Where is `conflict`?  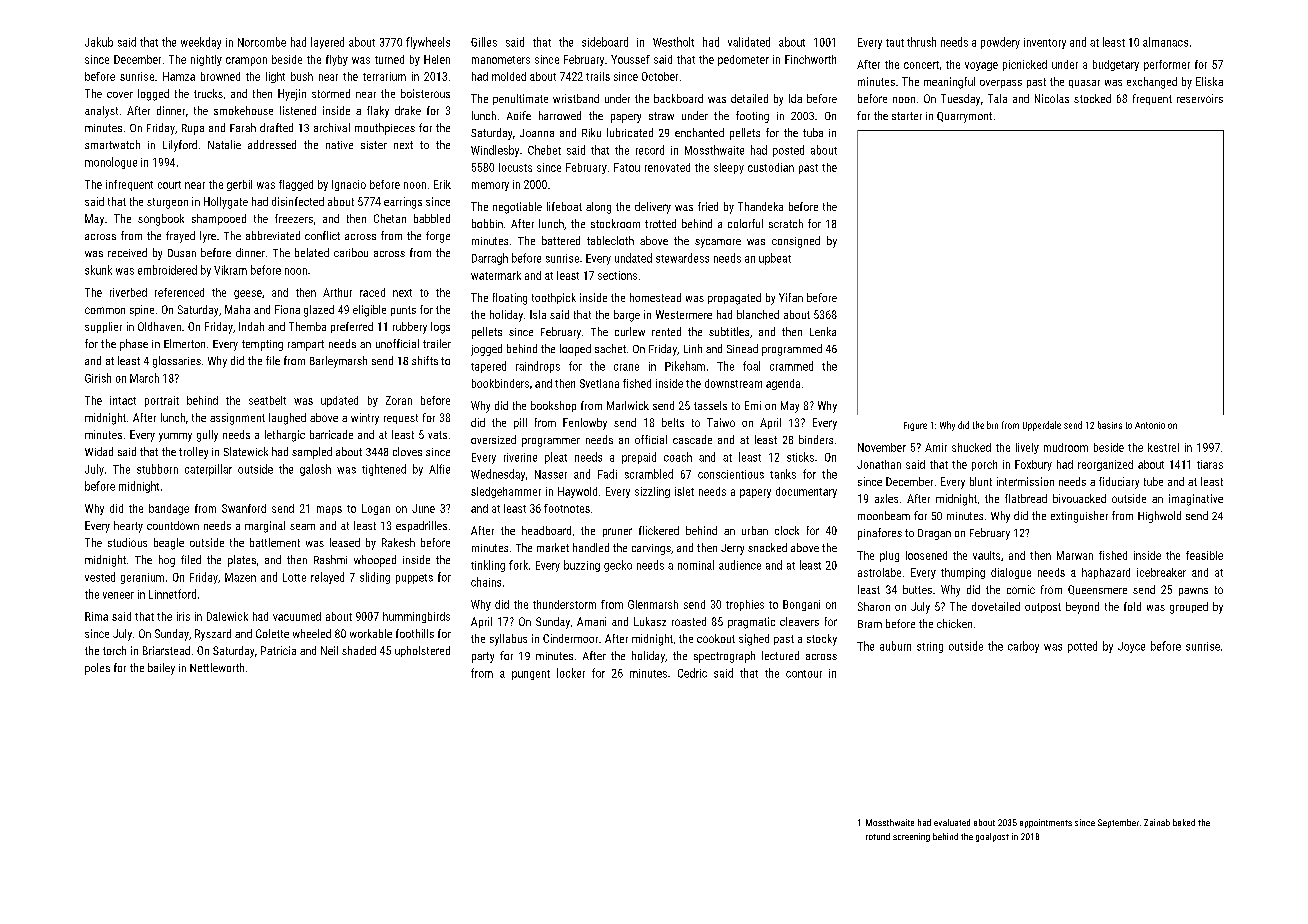 conflict is located at coordinates (322, 235).
